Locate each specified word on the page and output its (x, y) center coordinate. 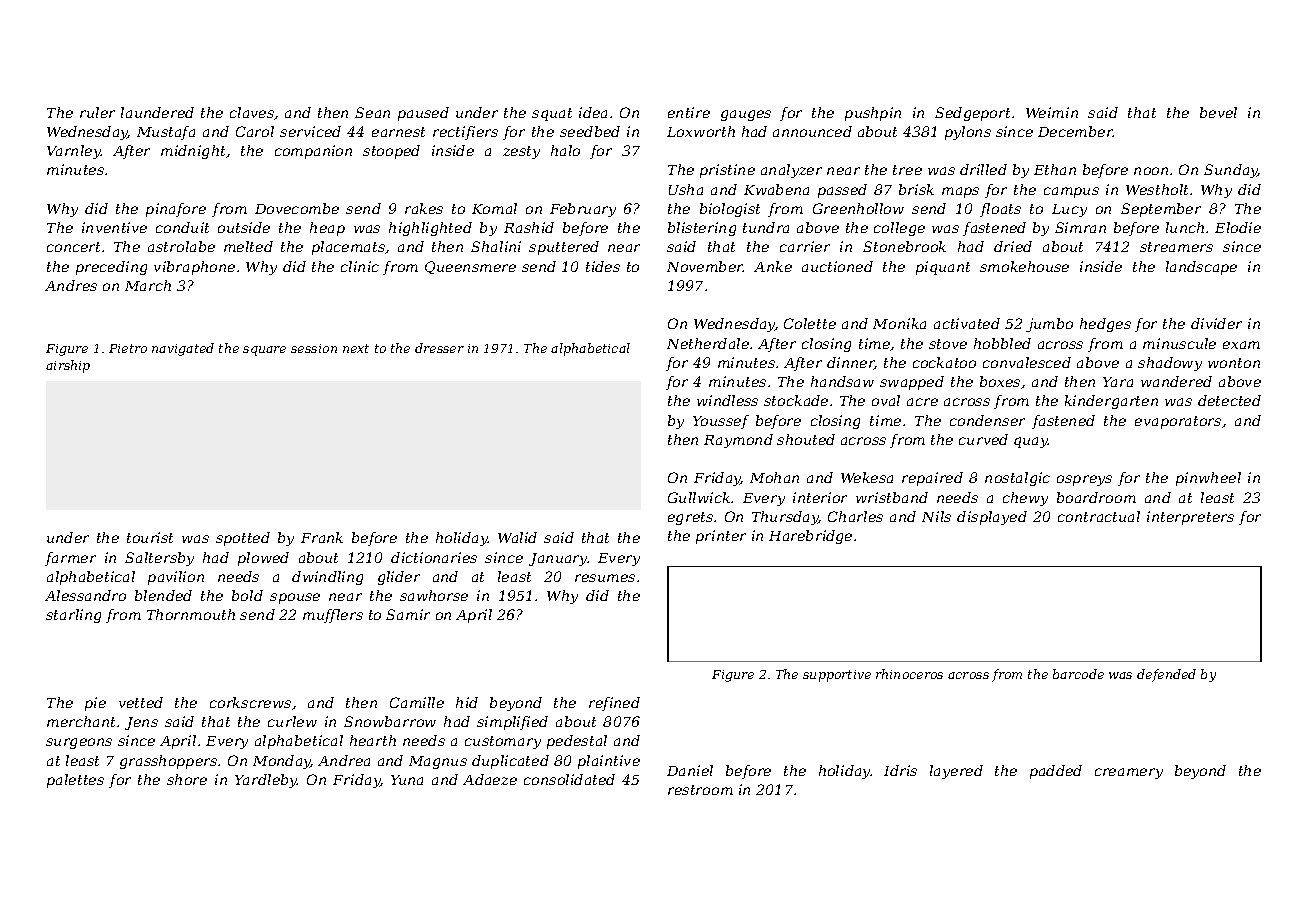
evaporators (1178, 422)
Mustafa (166, 133)
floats (1000, 210)
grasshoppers (168, 762)
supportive (837, 676)
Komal (494, 208)
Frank (322, 537)
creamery (1129, 773)
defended (1166, 675)
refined (614, 704)
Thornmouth (191, 614)
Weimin (1052, 112)
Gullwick (699, 497)
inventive (114, 227)
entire (689, 112)
